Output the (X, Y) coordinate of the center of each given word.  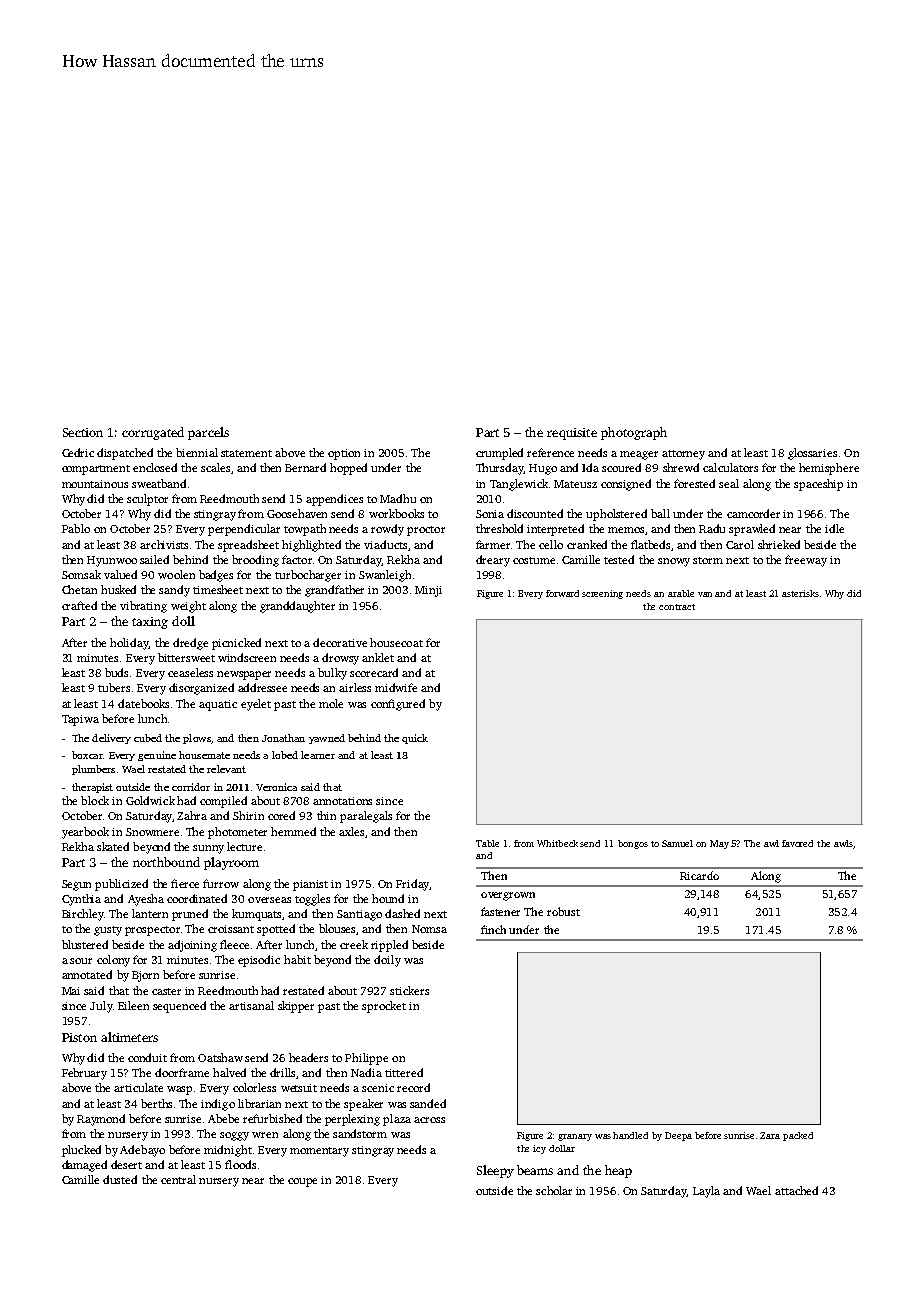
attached (796, 1190)
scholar (554, 1190)
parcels (208, 433)
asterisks (800, 593)
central (178, 1179)
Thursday (500, 469)
